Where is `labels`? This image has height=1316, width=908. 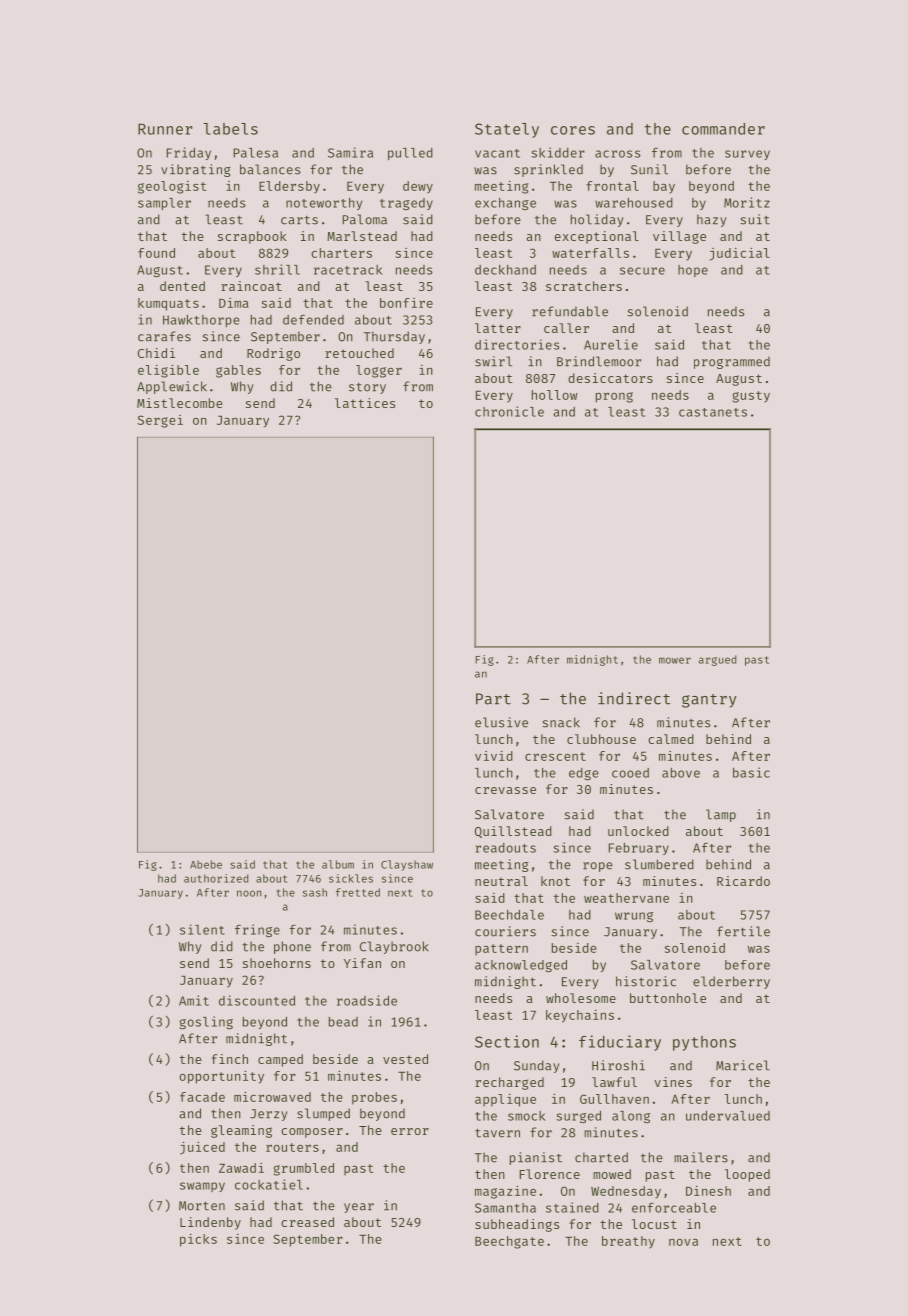 labels is located at coordinates (230, 129).
